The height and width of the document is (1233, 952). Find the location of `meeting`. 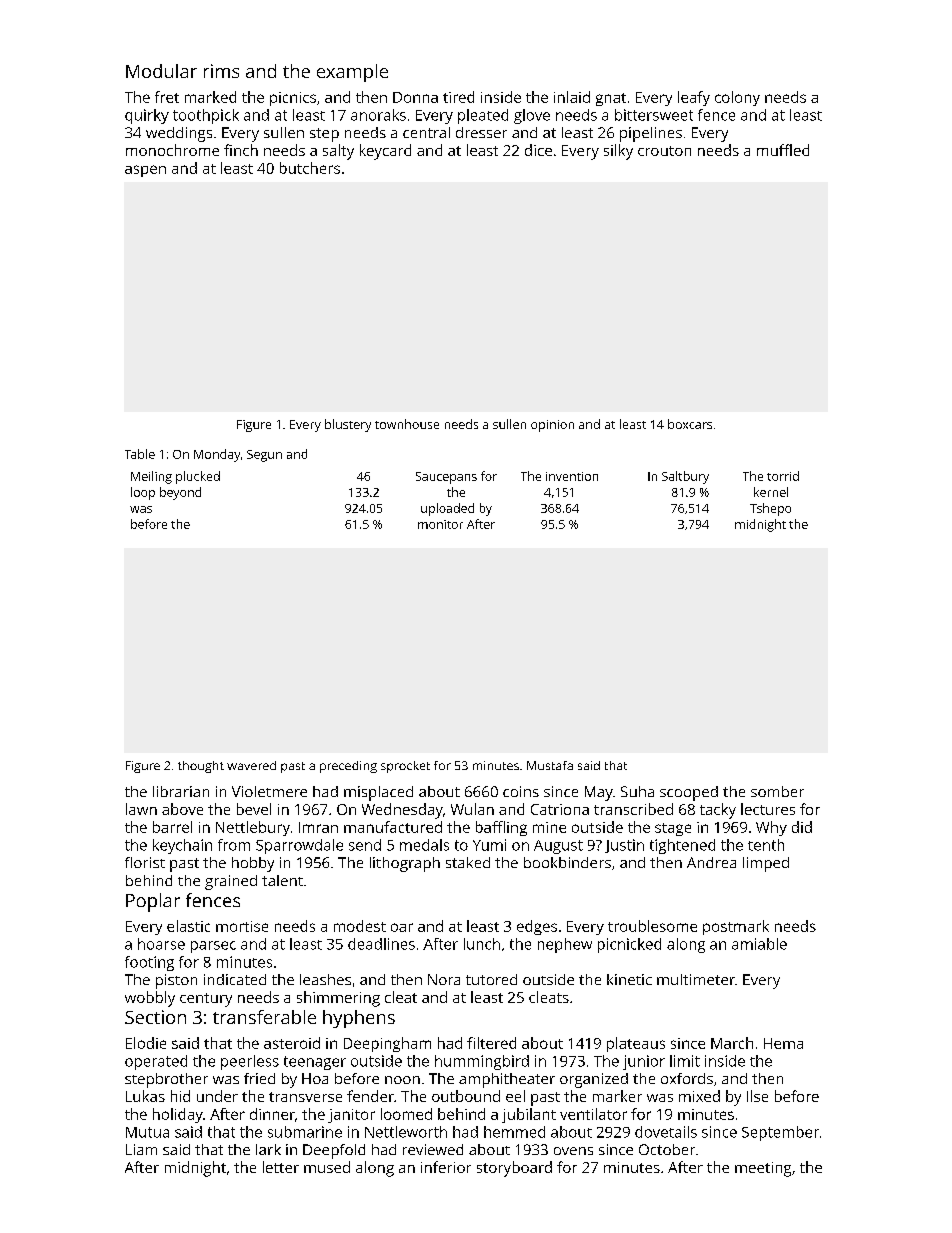

meeting is located at coordinates (763, 1169).
